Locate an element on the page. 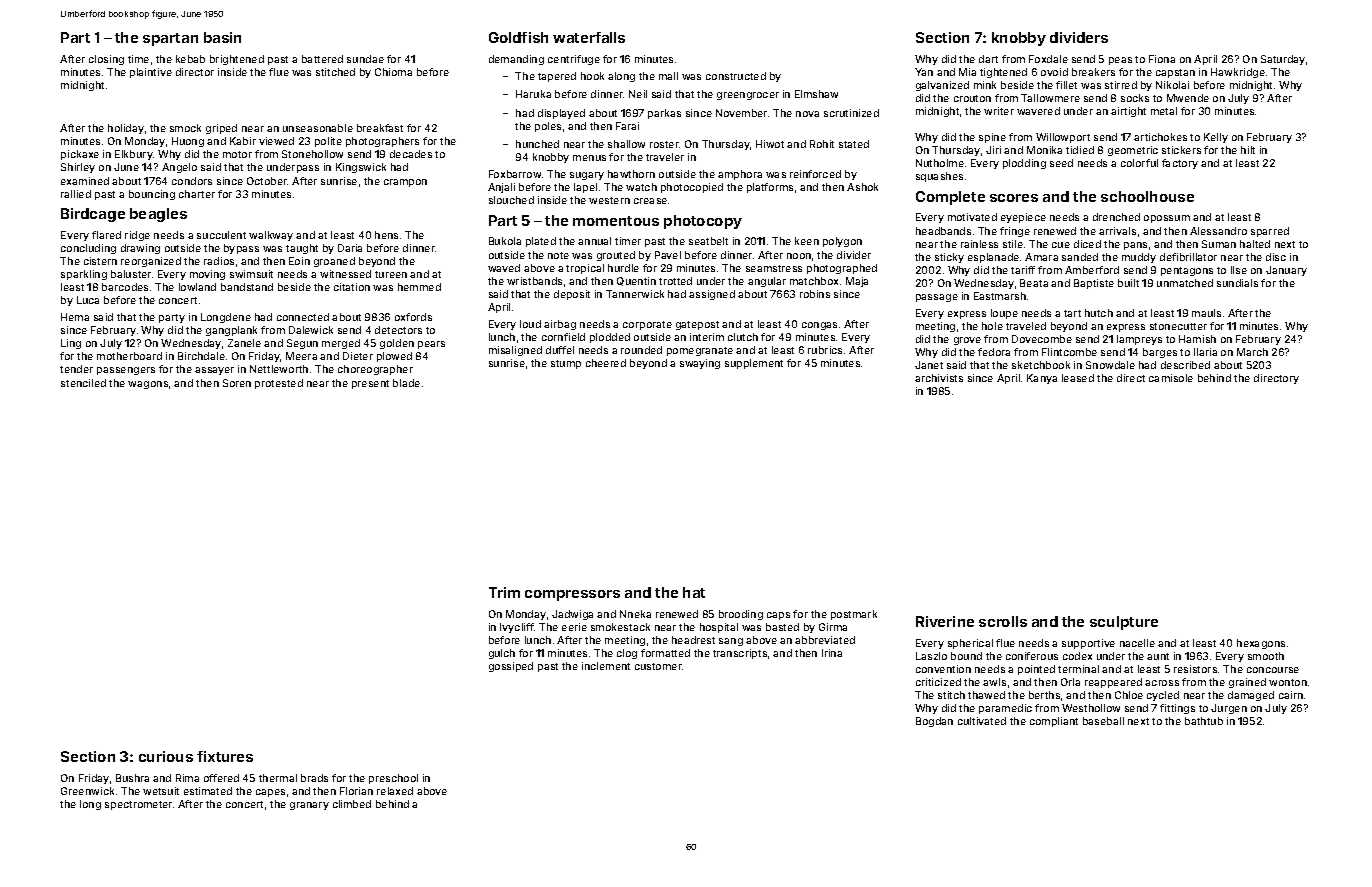 The width and height of the page is (1372, 887). Bogdan is located at coordinates (934, 722).
